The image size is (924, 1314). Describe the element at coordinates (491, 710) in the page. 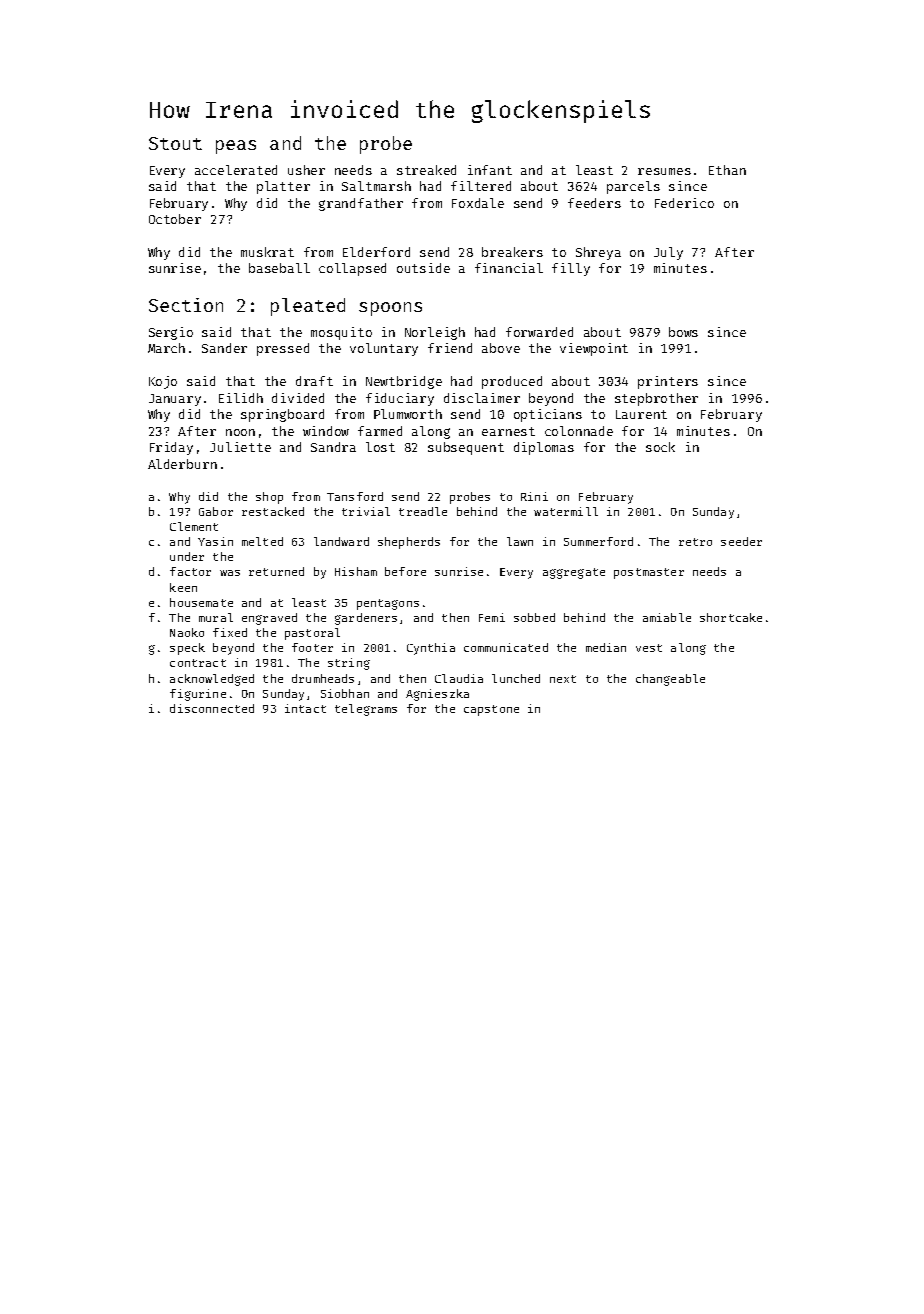

I see `capstone` at that location.
